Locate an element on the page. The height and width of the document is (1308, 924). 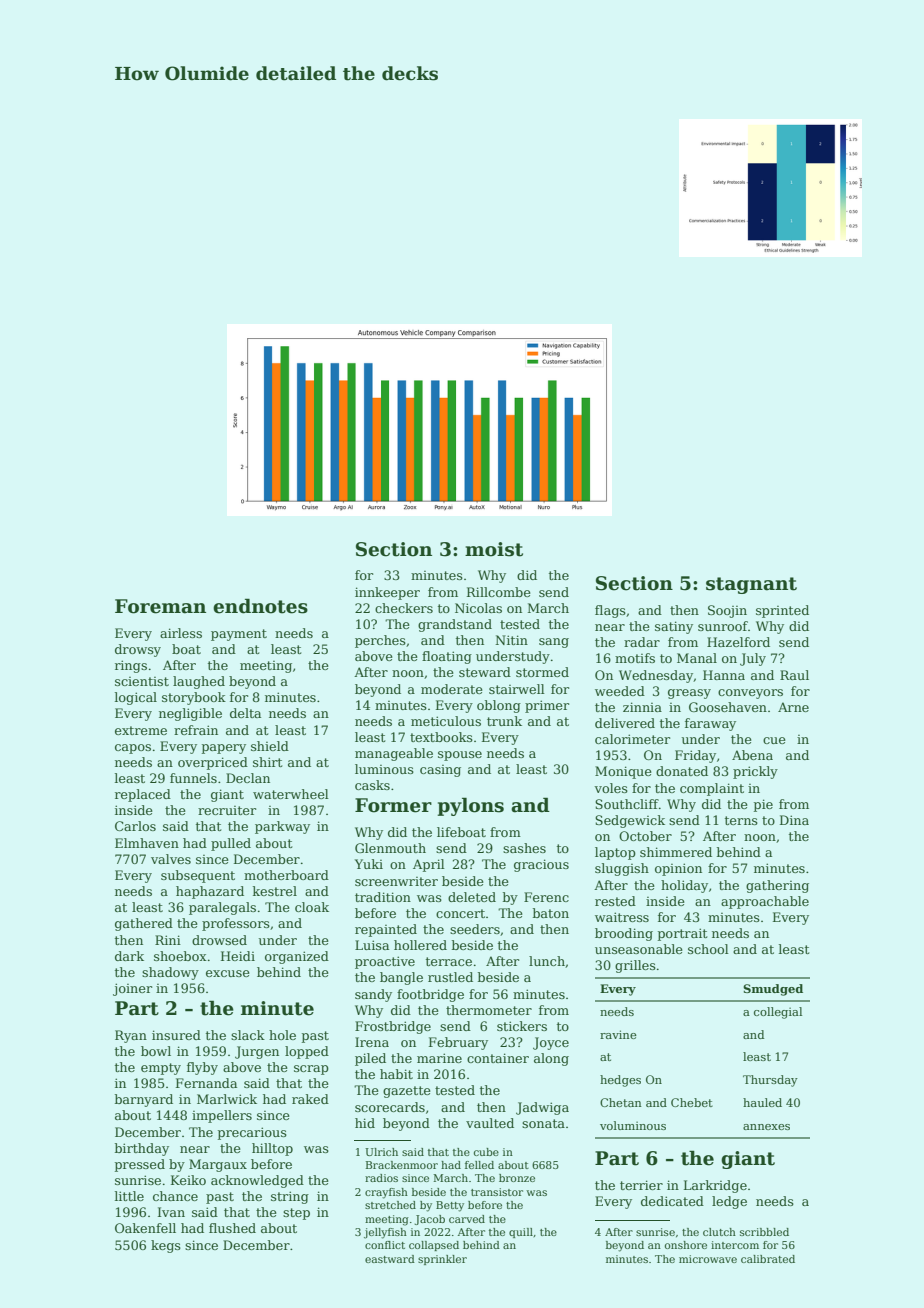
Foreman is located at coordinates (160, 606).
